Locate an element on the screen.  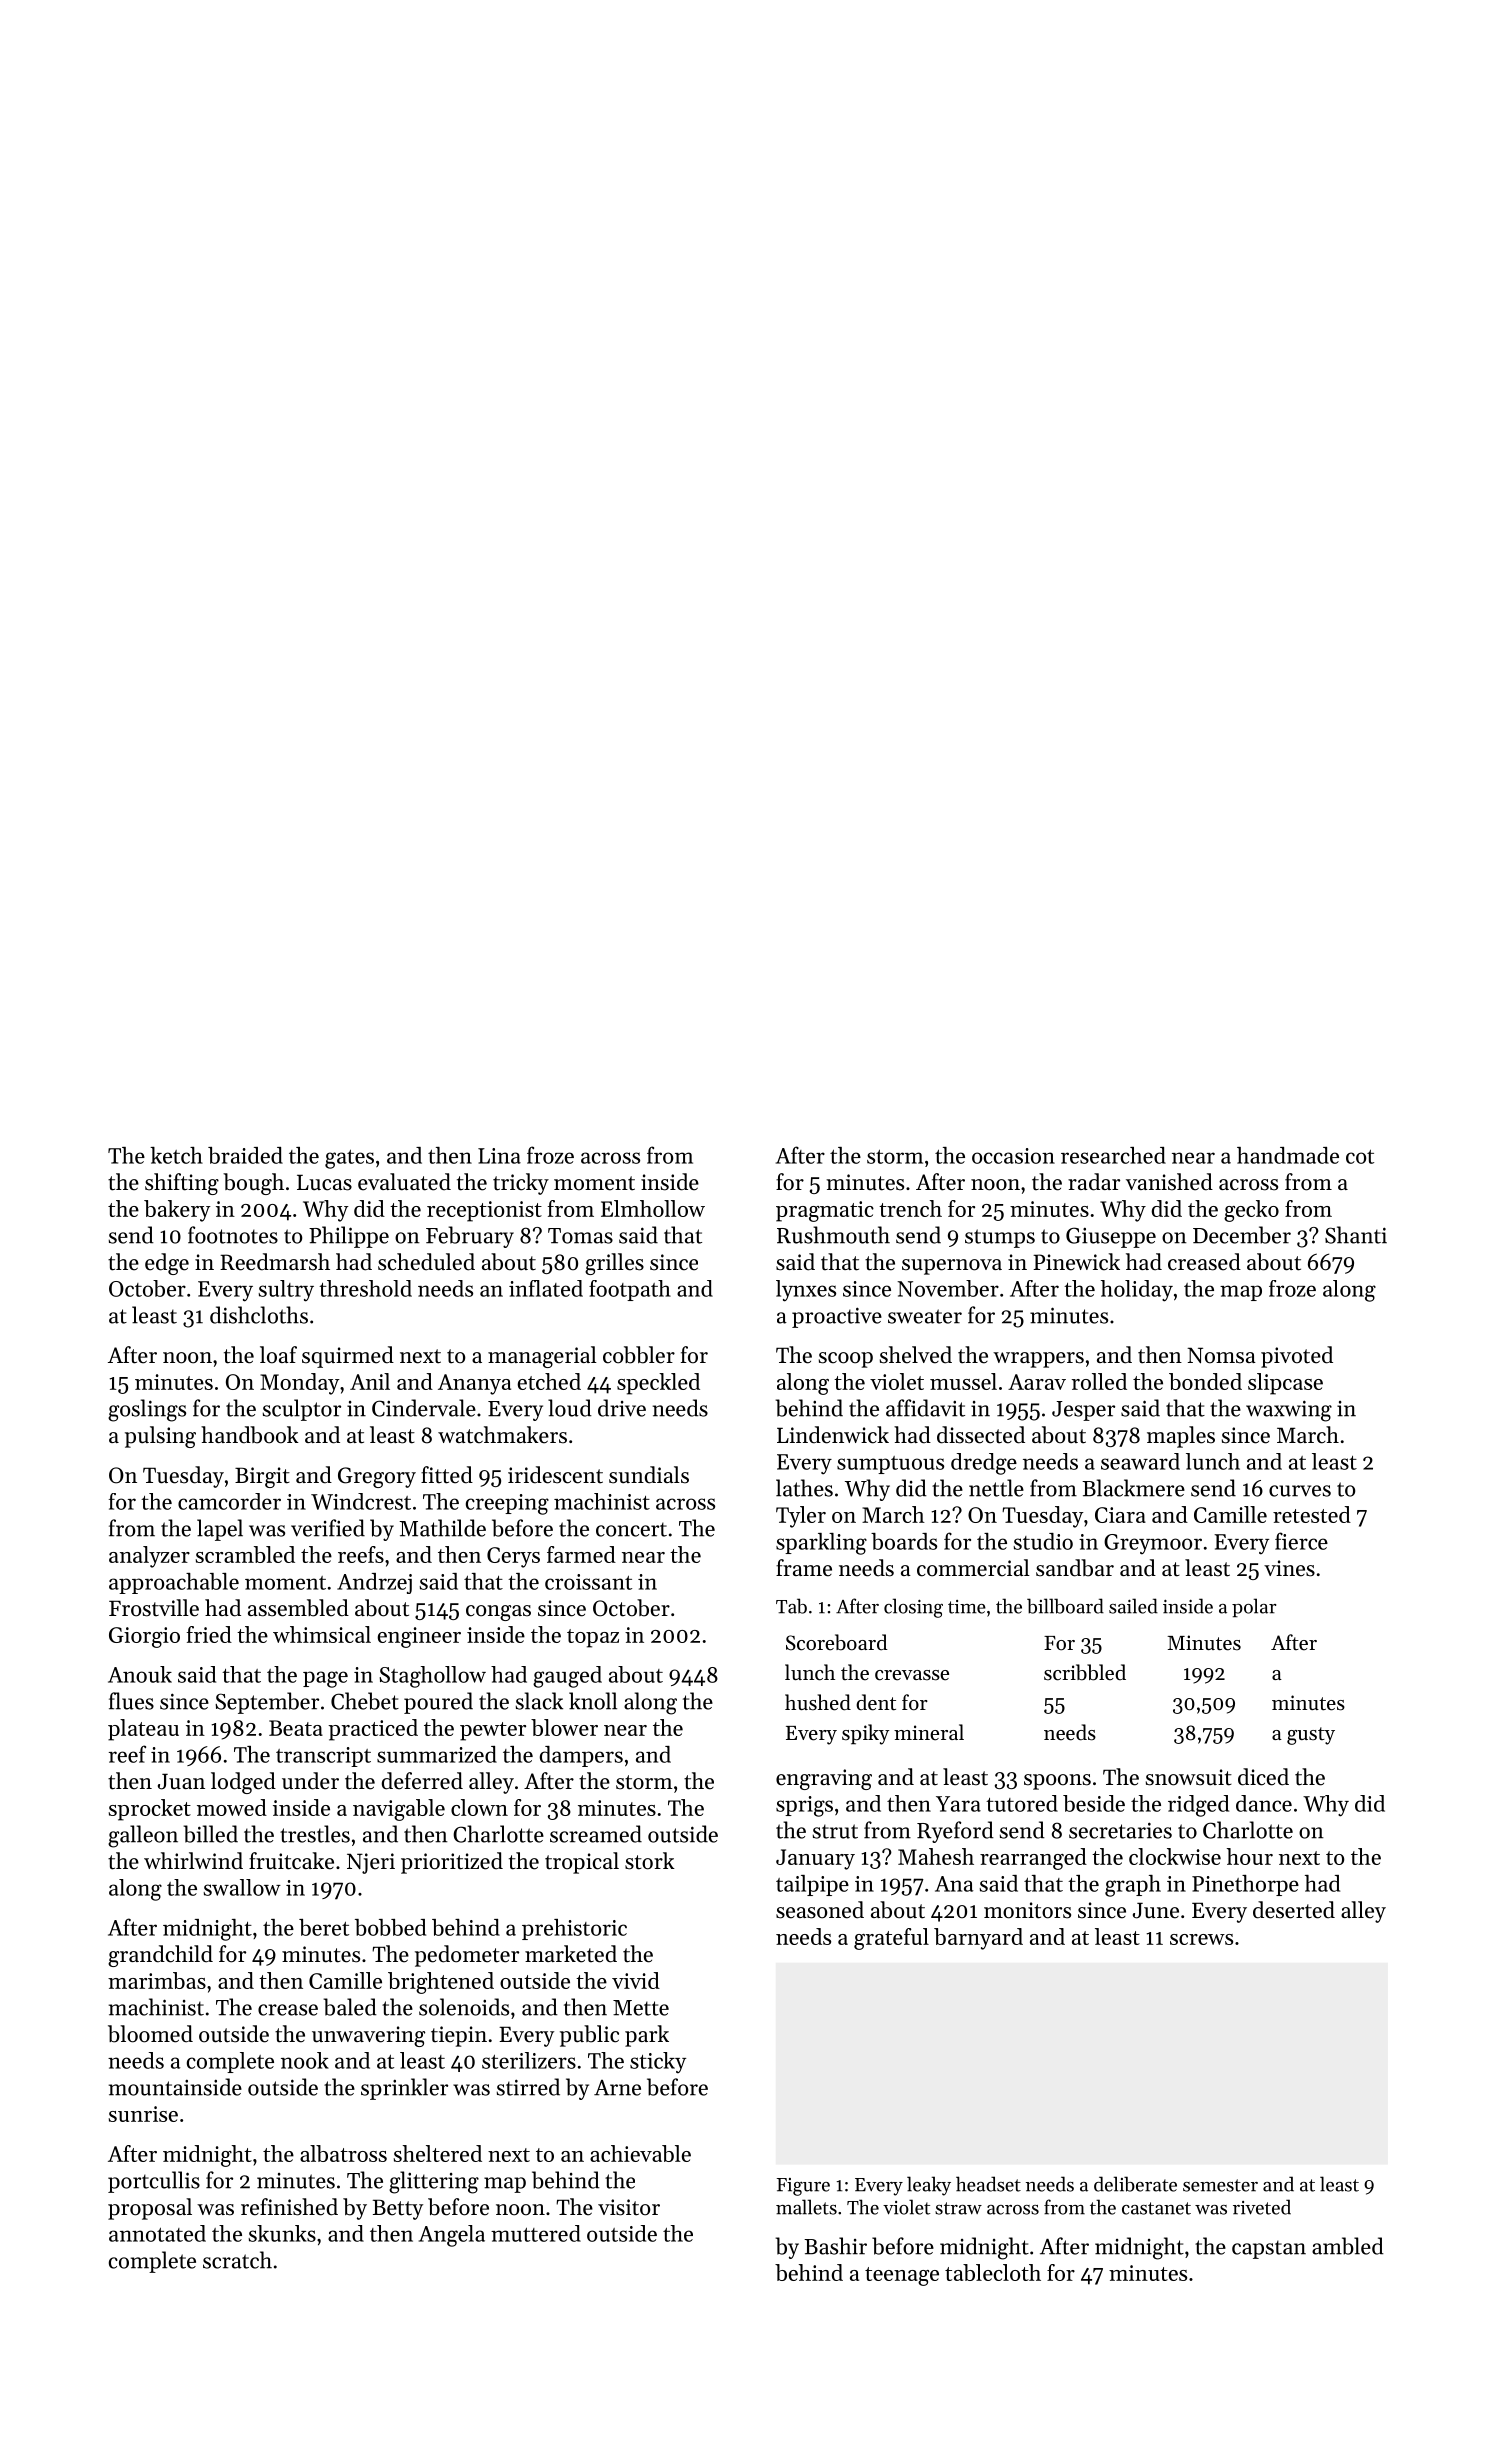
diced is located at coordinates (1263, 1777).
